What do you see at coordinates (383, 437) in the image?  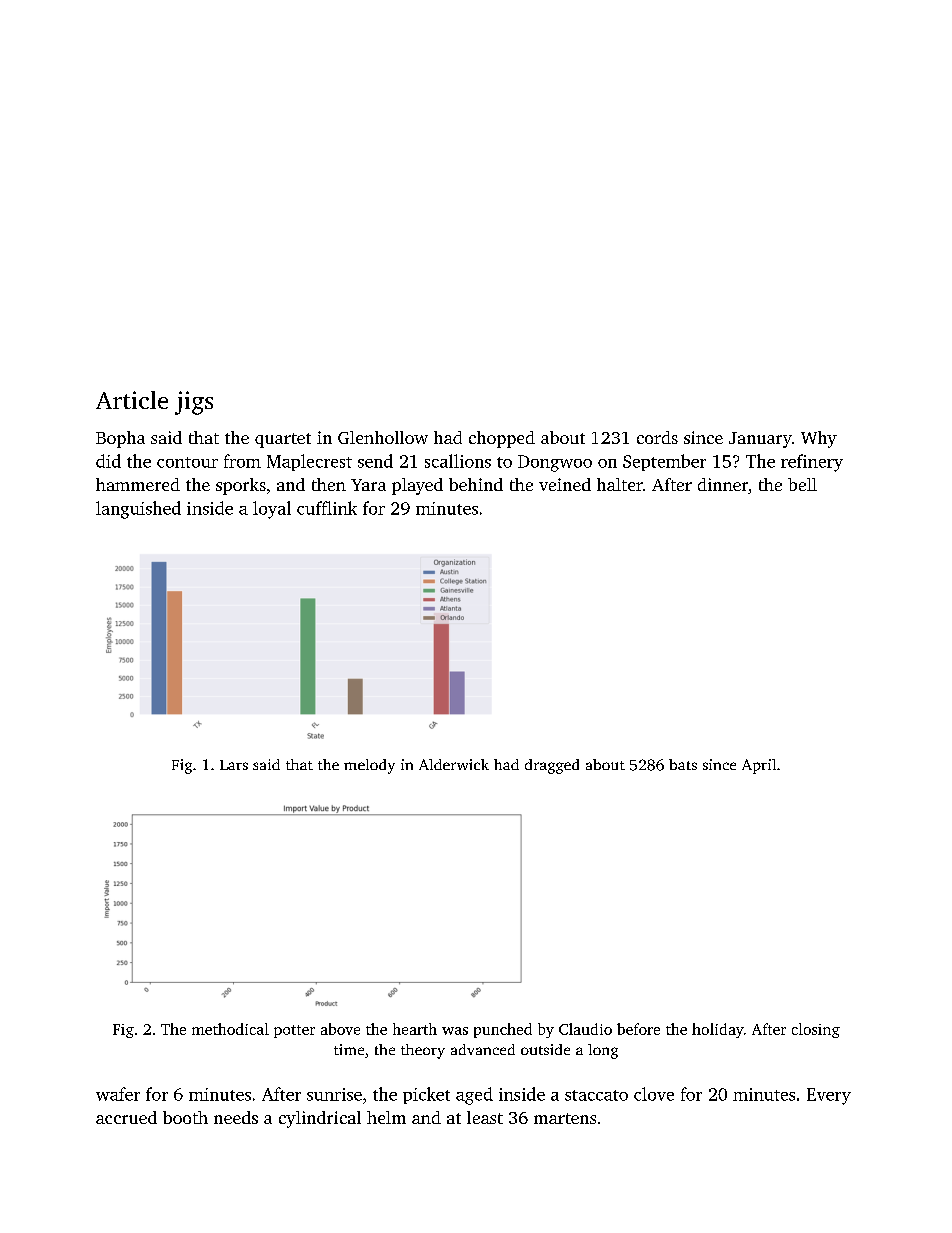 I see `Glenhollow` at bounding box center [383, 437].
